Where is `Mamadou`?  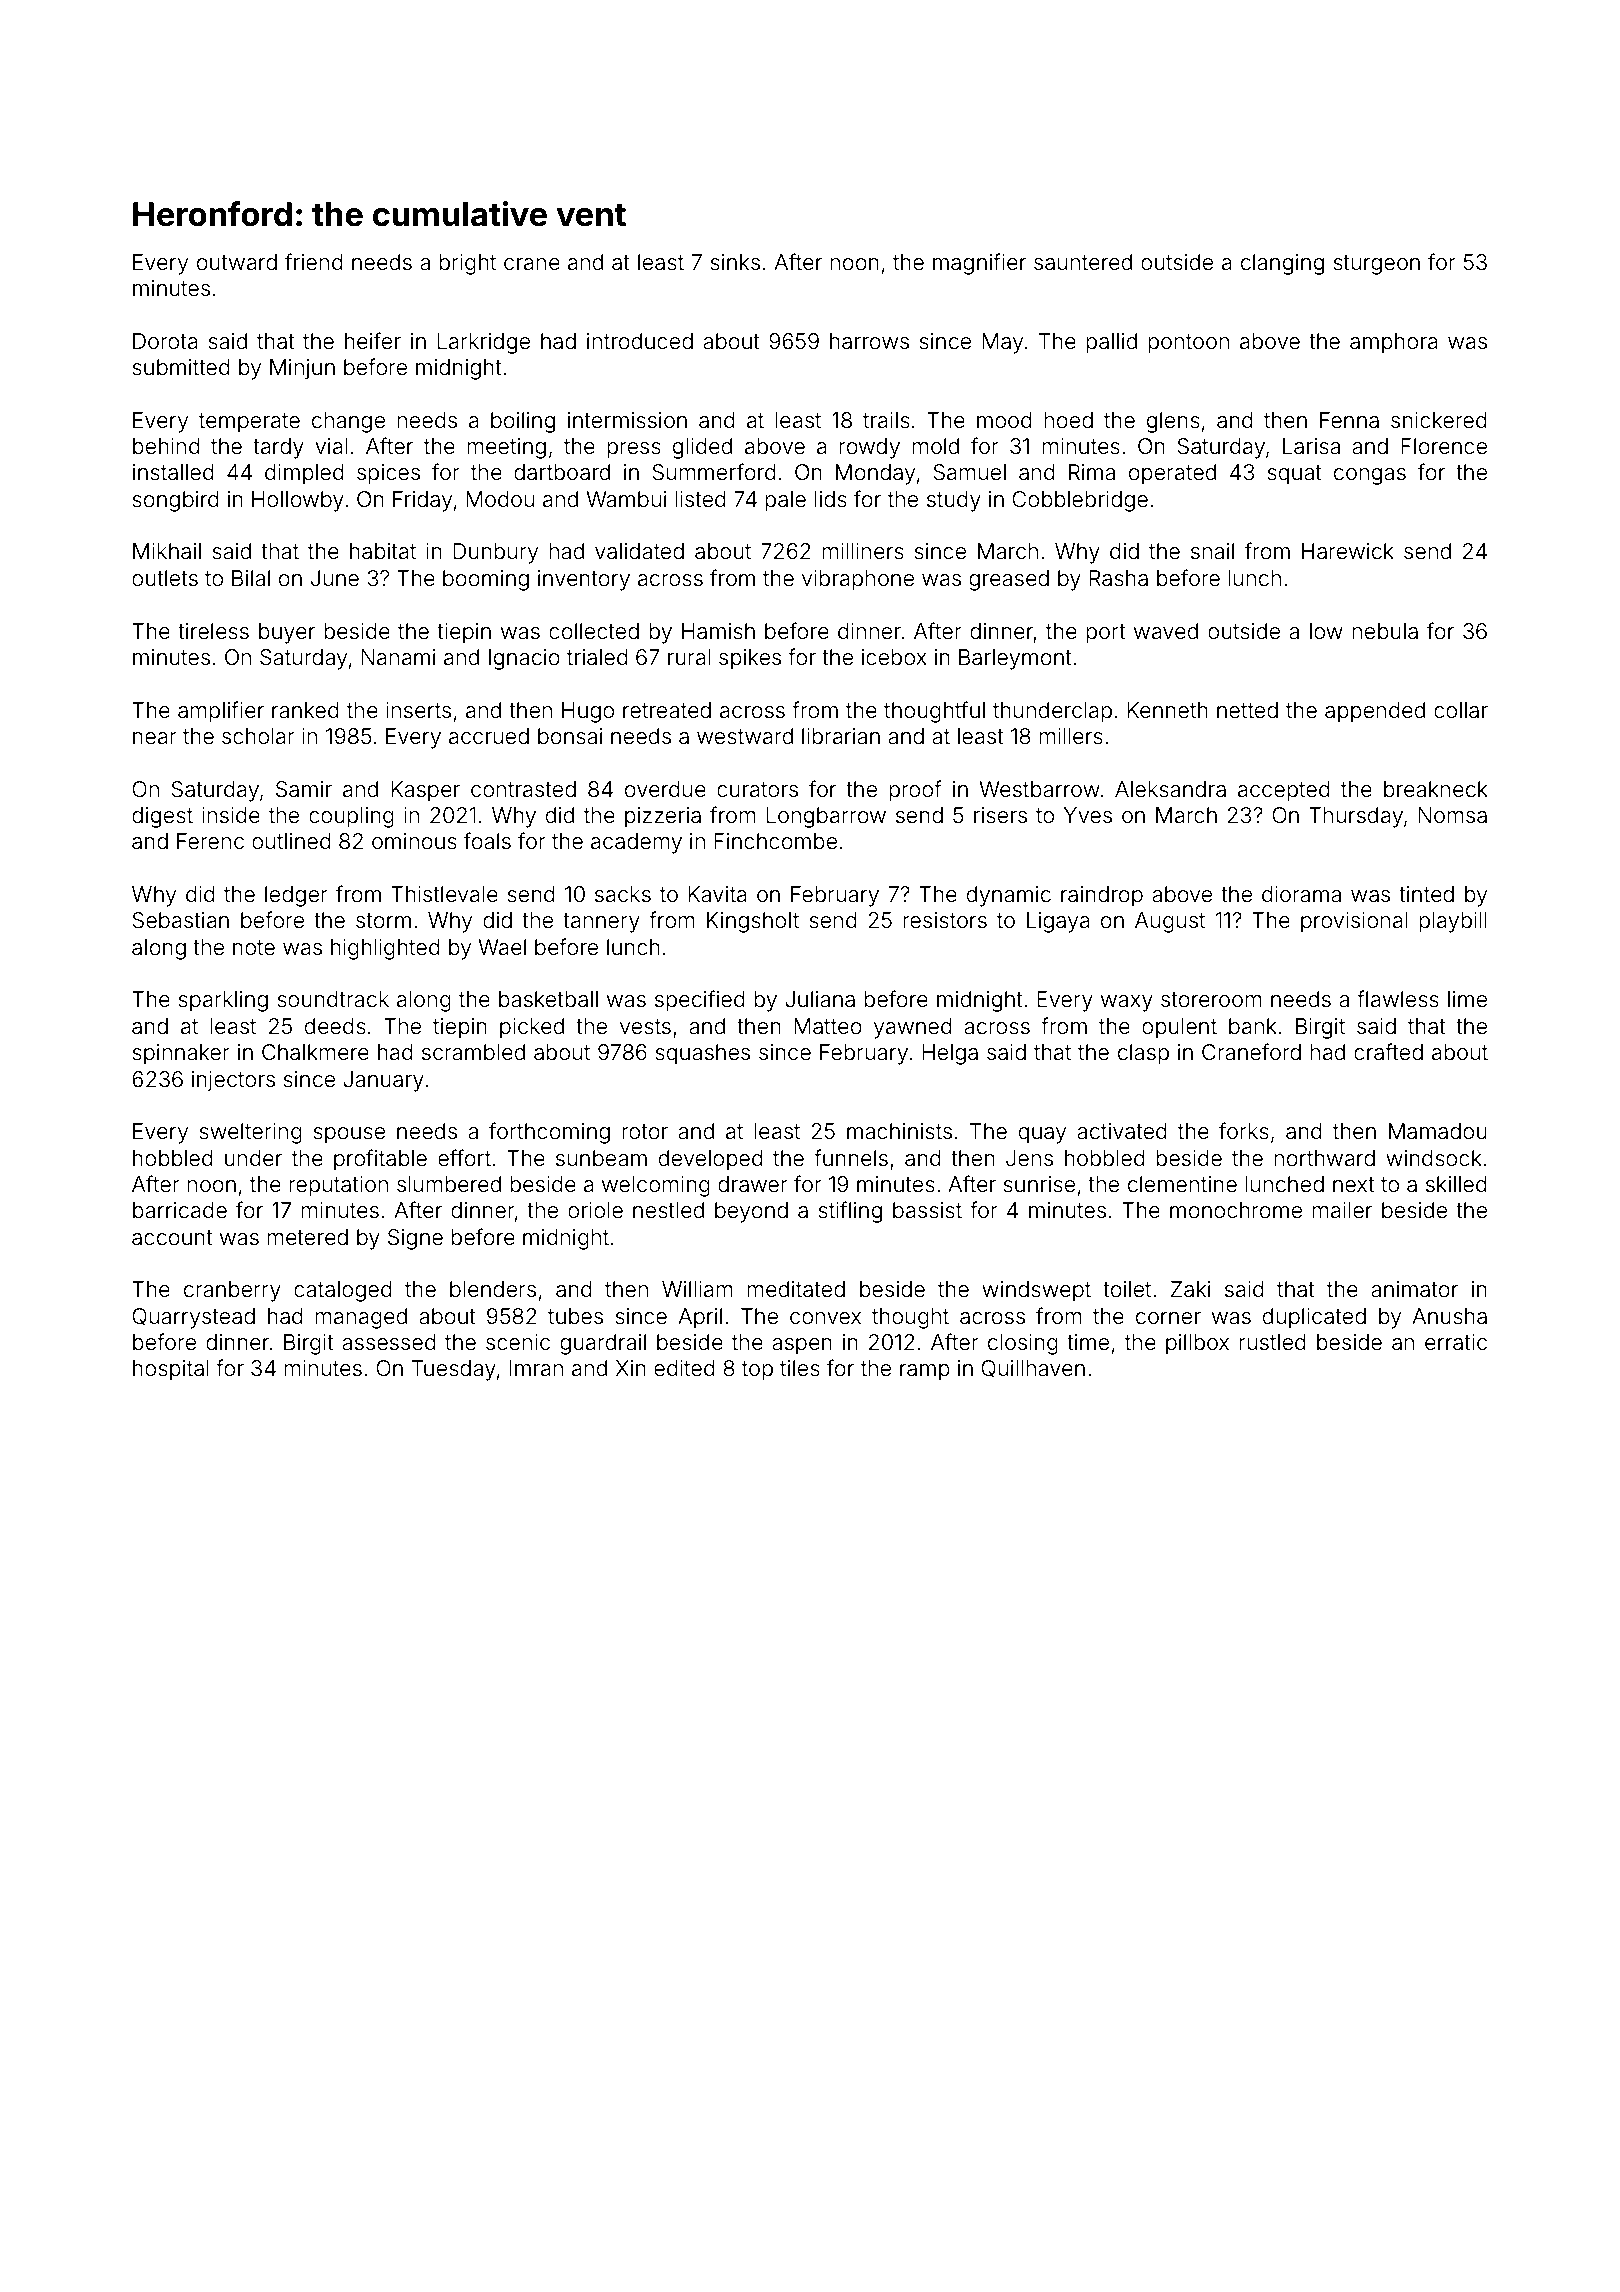 Mamadou is located at coordinates (1438, 1131).
